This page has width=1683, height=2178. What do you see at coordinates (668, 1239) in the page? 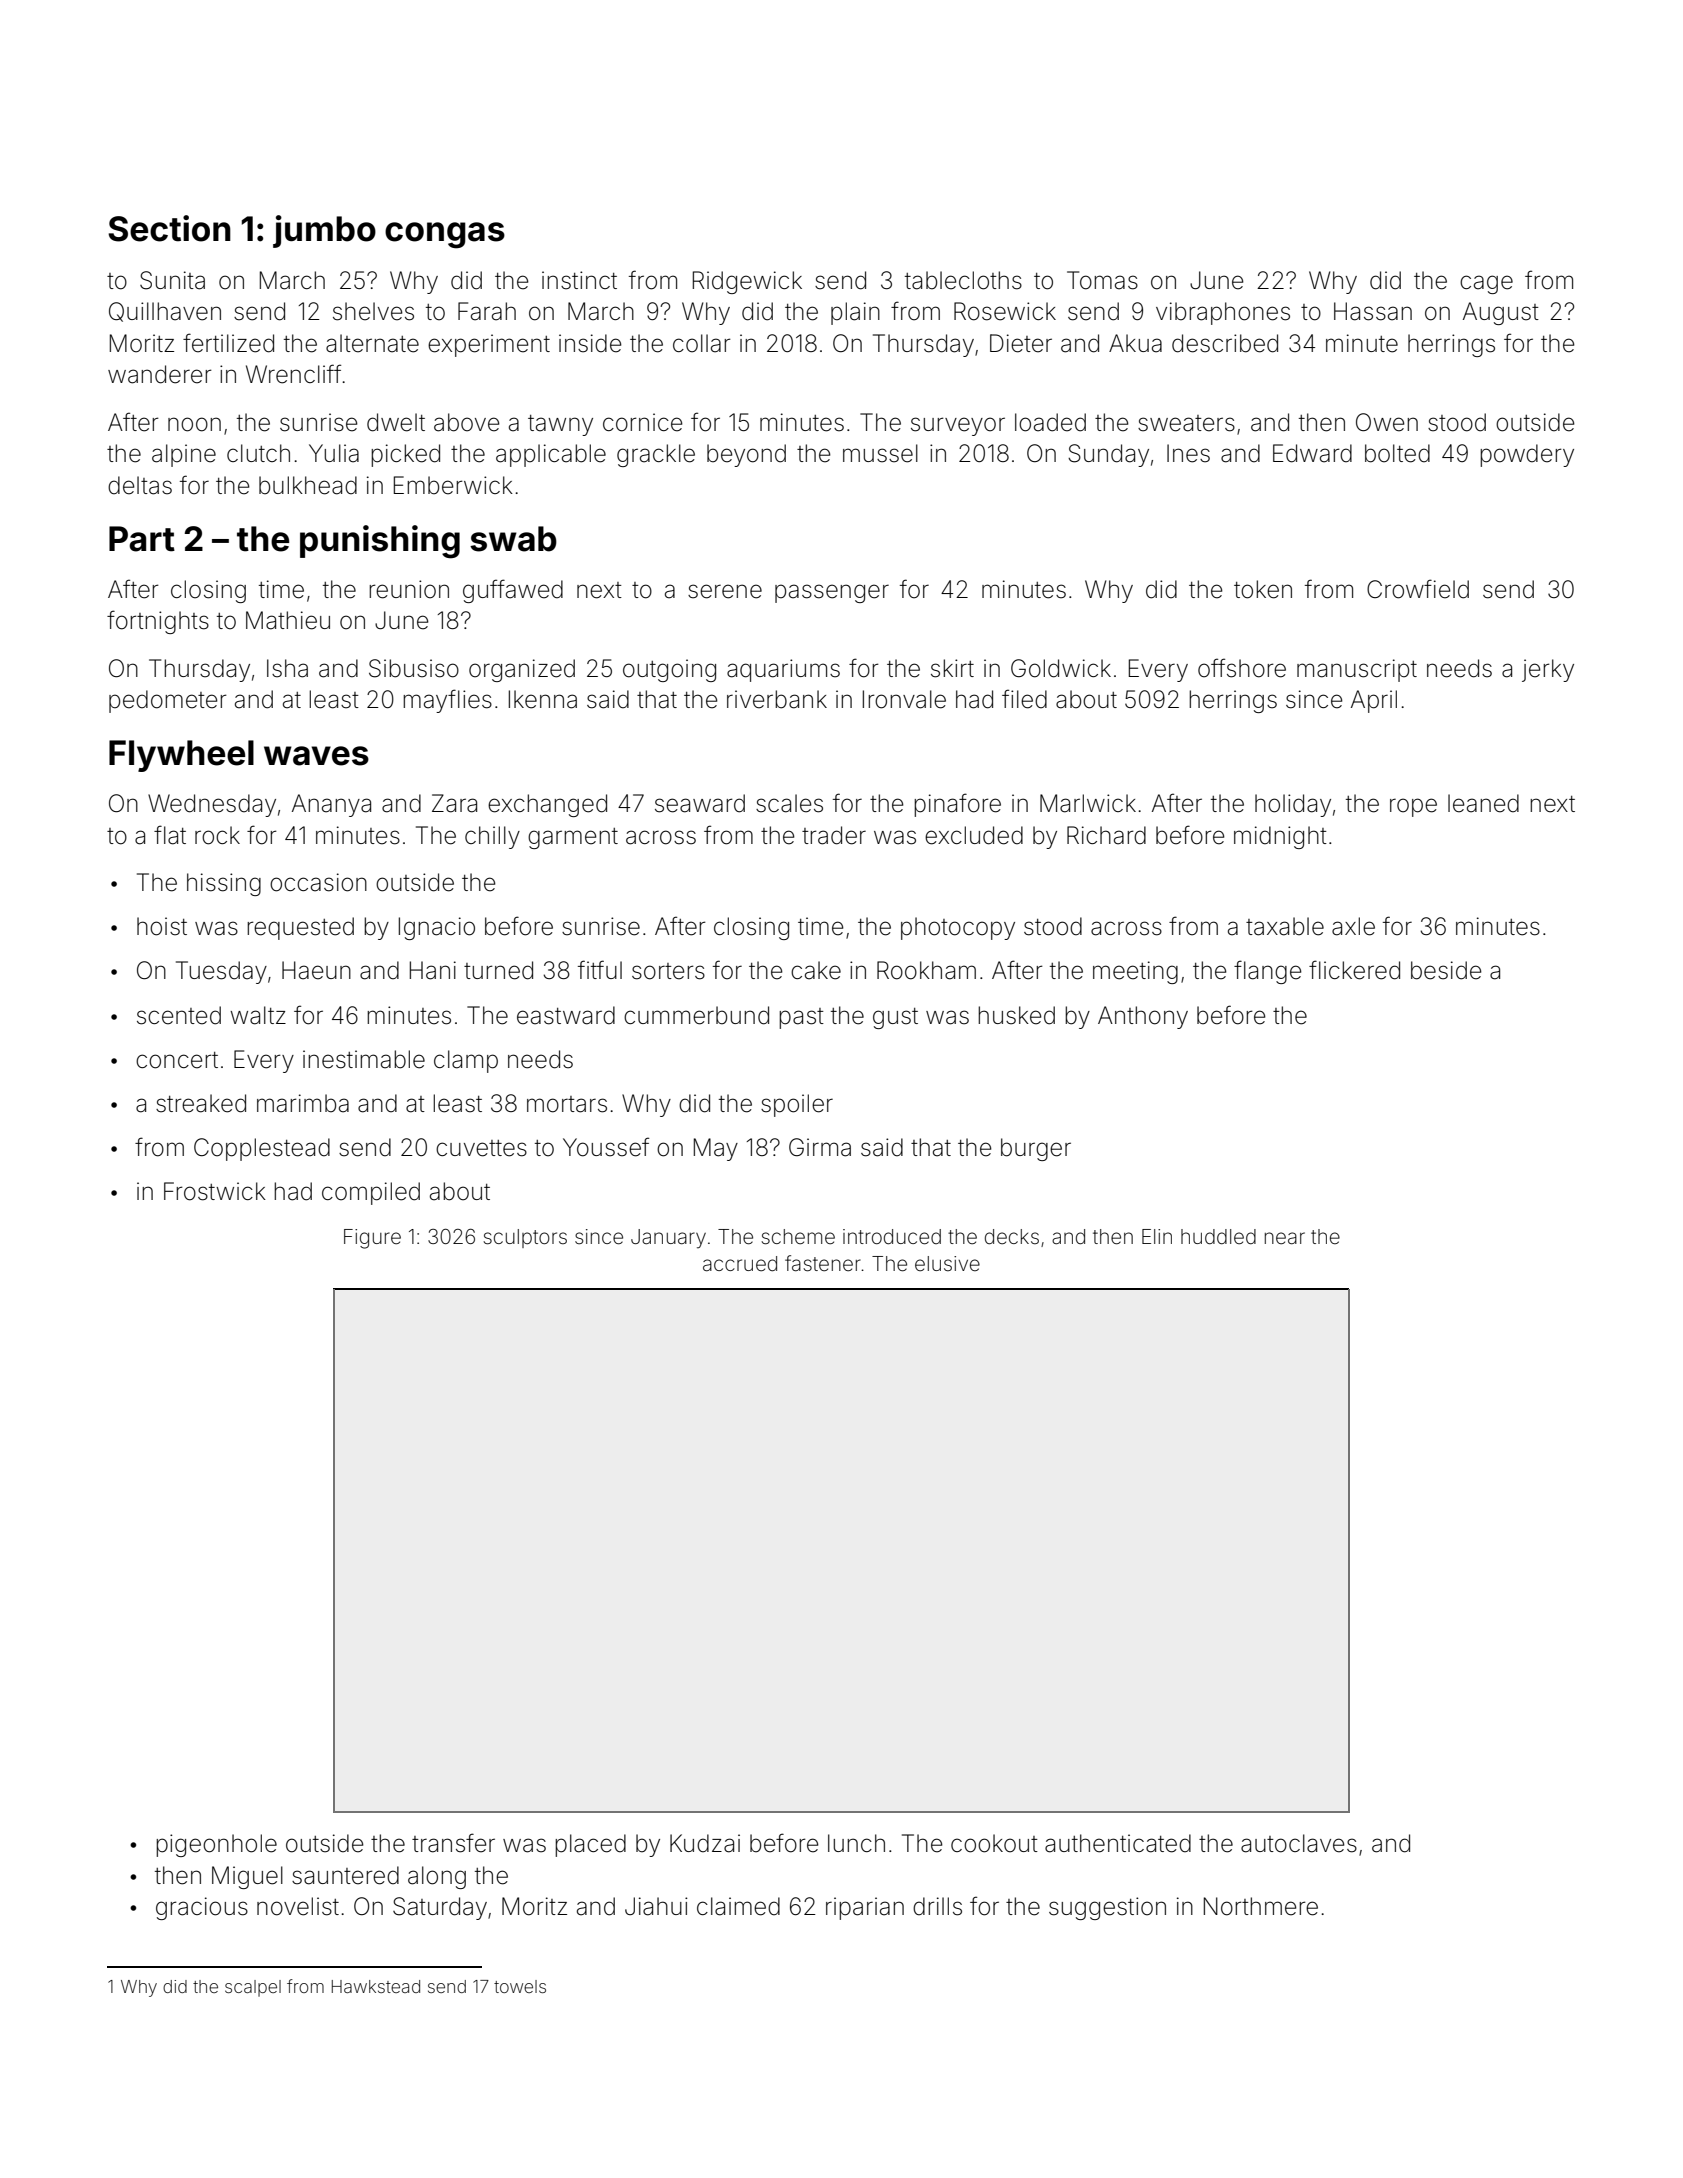
I see `January` at bounding box center [668, 1239].
